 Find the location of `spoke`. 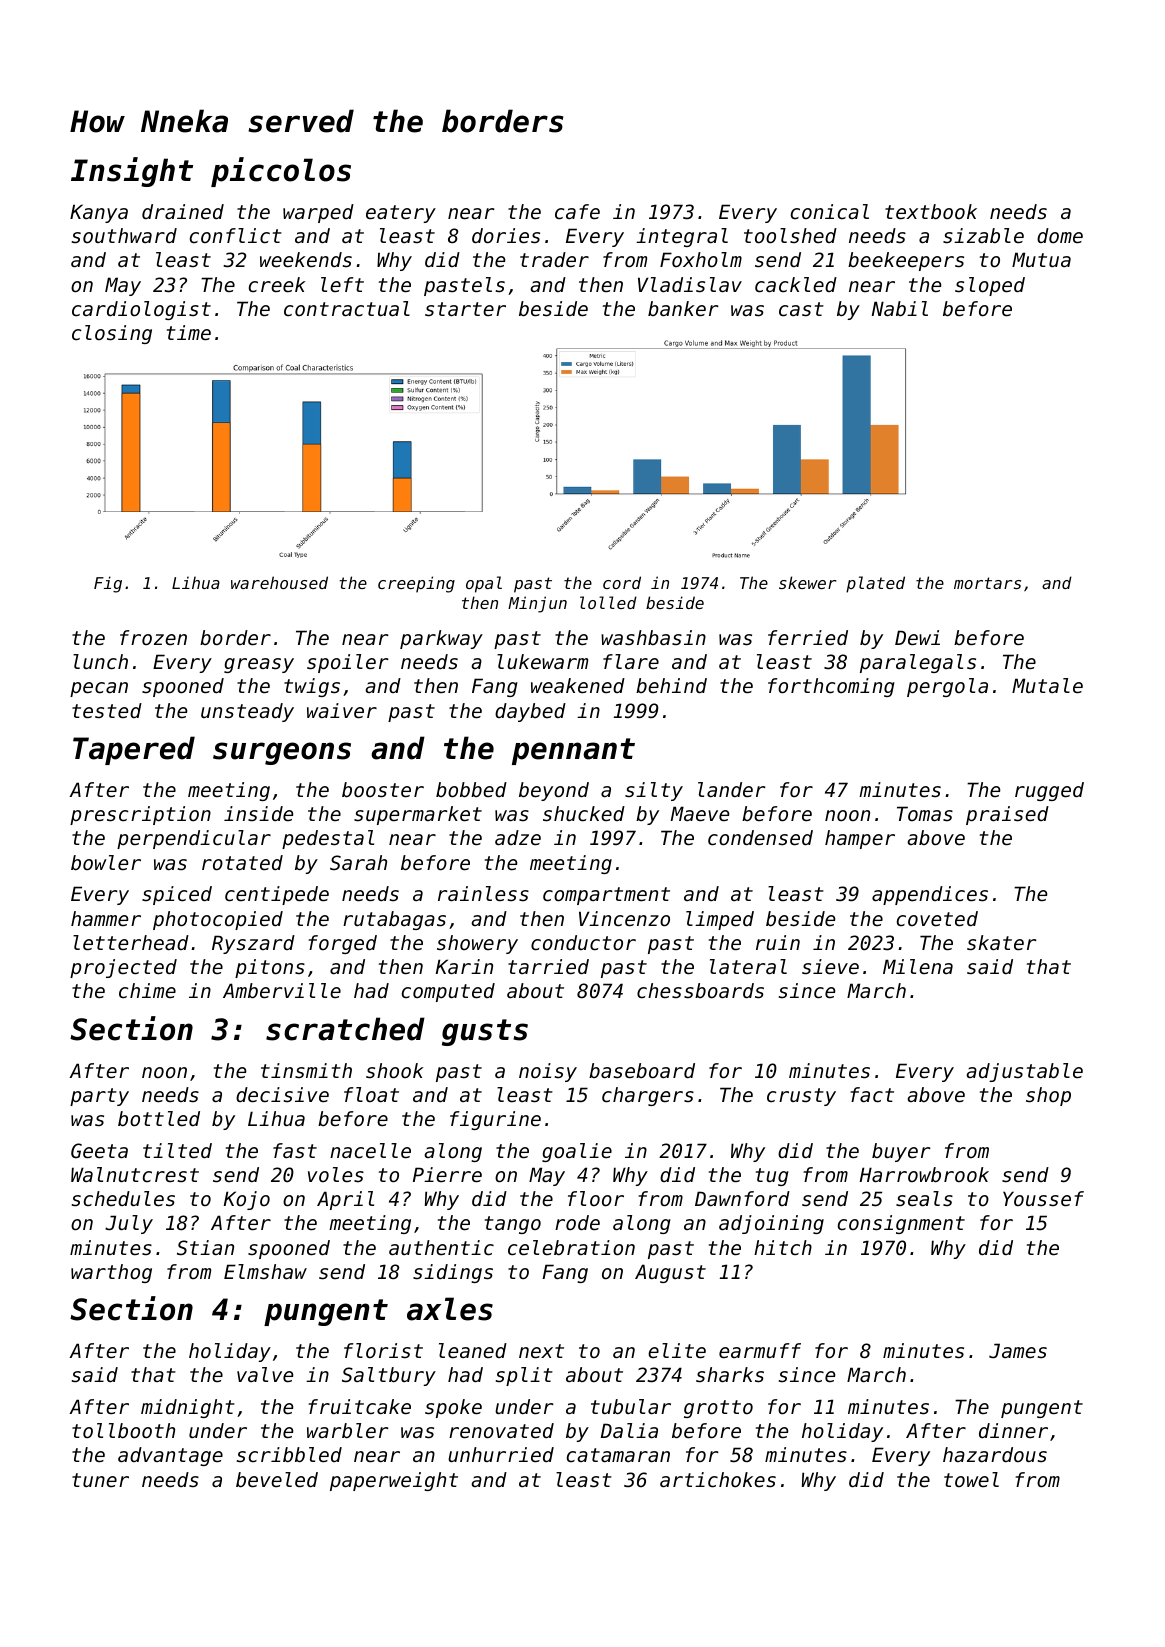

spoke is located at coordinates (453, 1408).
